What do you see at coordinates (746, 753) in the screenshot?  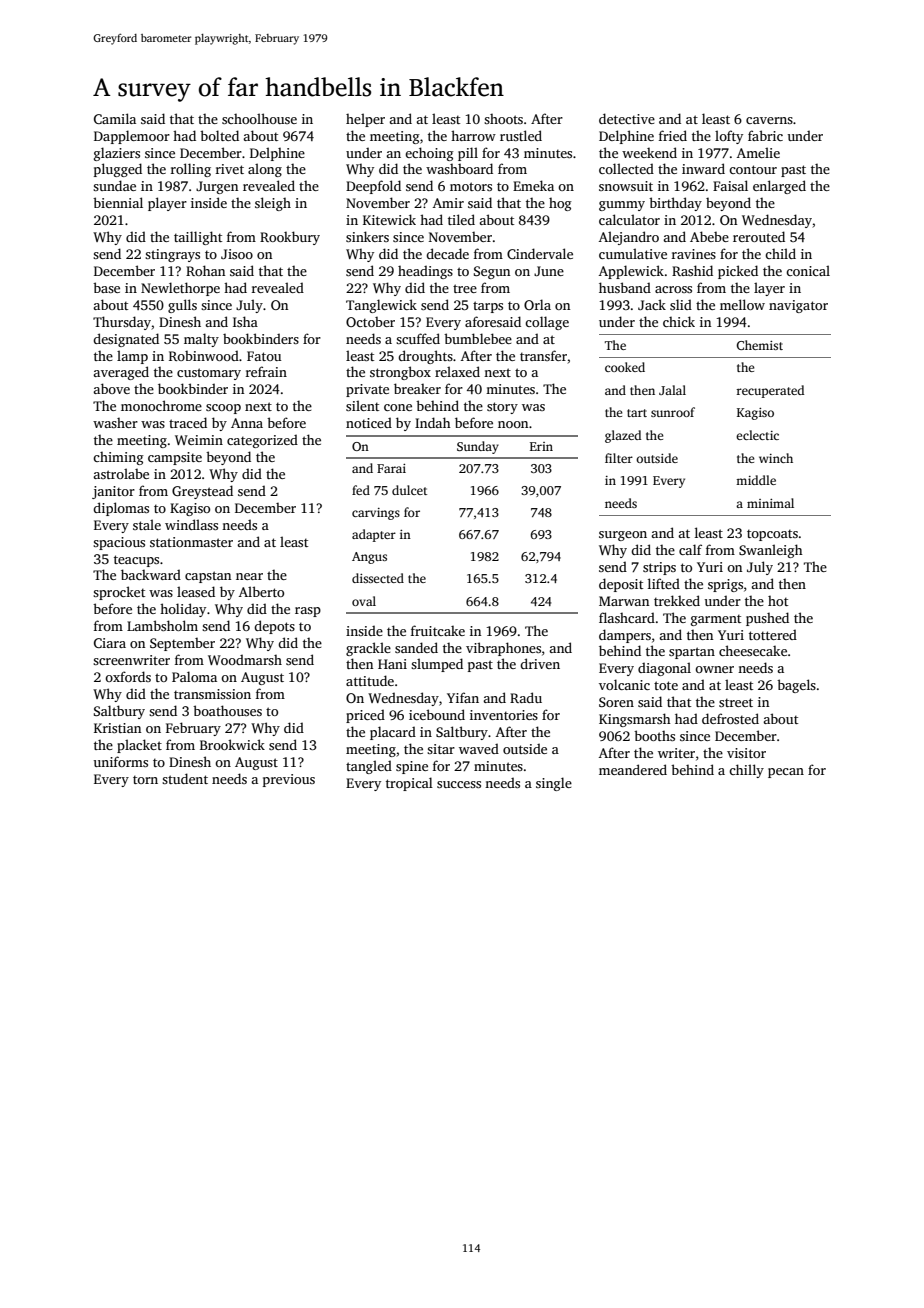 I see `visitor` at bounding box center [746, 753].
